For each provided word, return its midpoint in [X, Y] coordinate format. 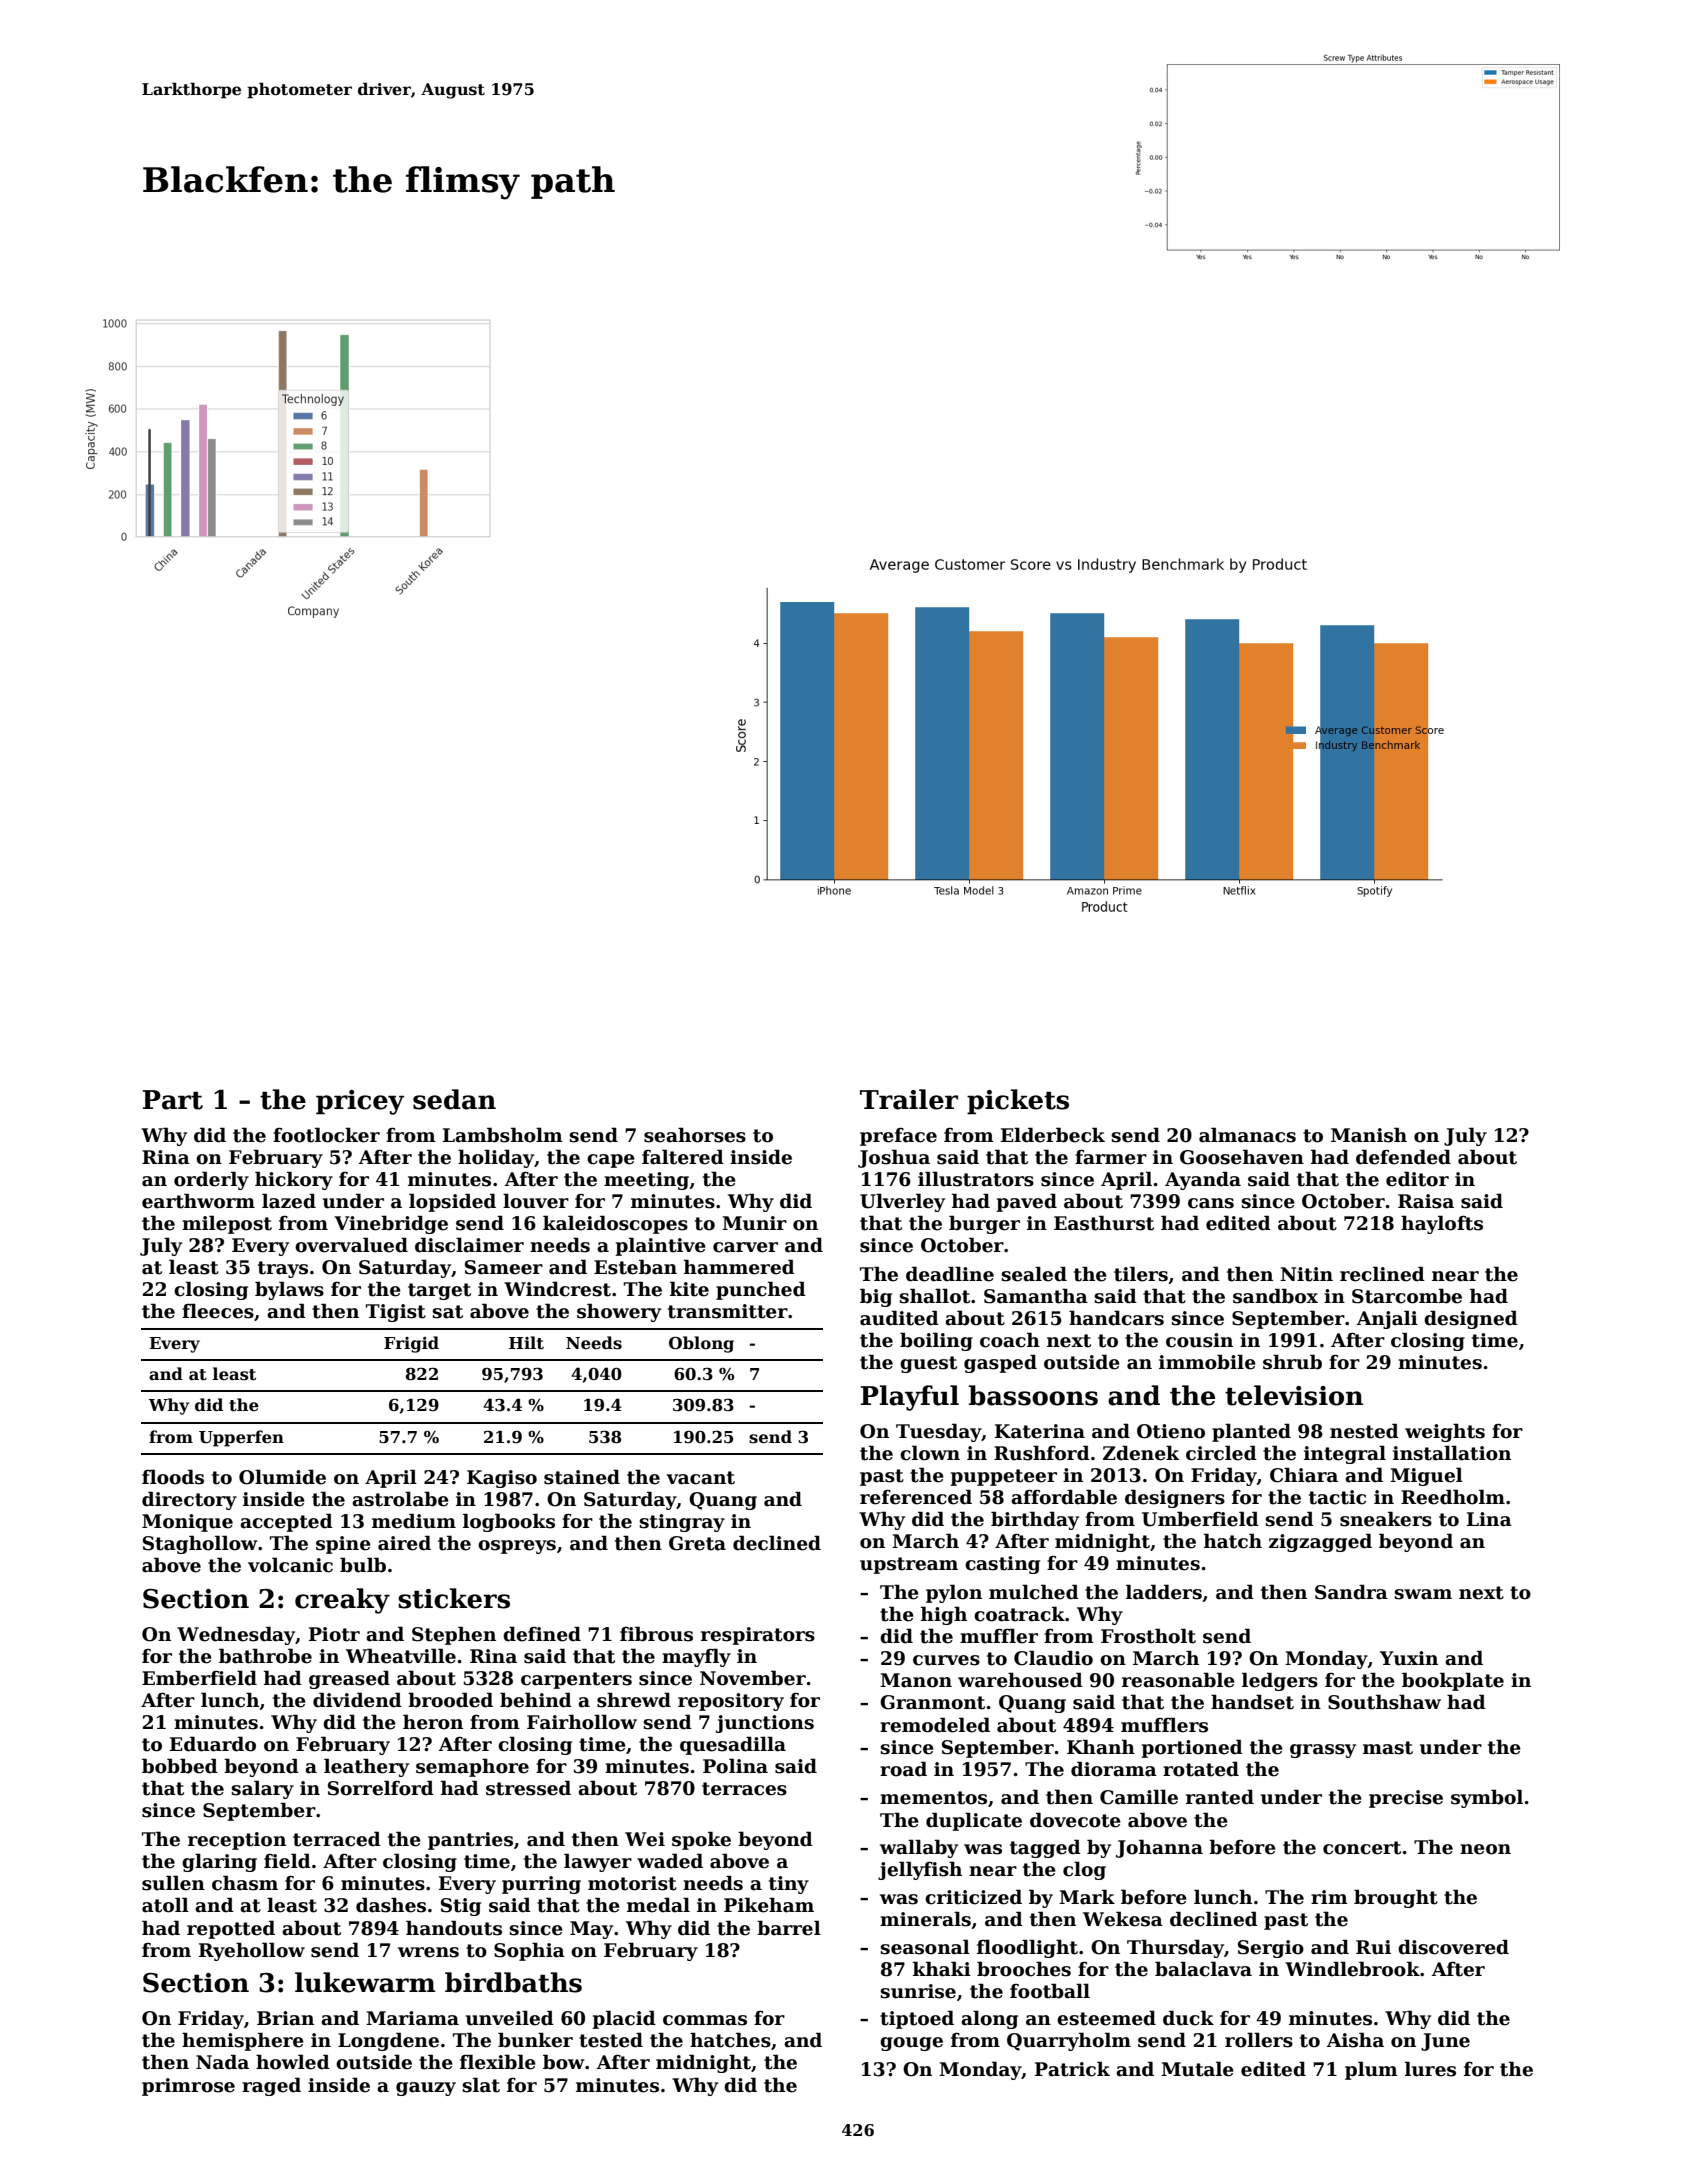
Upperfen [241, 1438]
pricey [360, 1102]
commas [705, 2020]
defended [1403, 1157]
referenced [916, 1497]
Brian [285, 2018]
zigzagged [1320, 1542]
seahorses [695, 1135]
